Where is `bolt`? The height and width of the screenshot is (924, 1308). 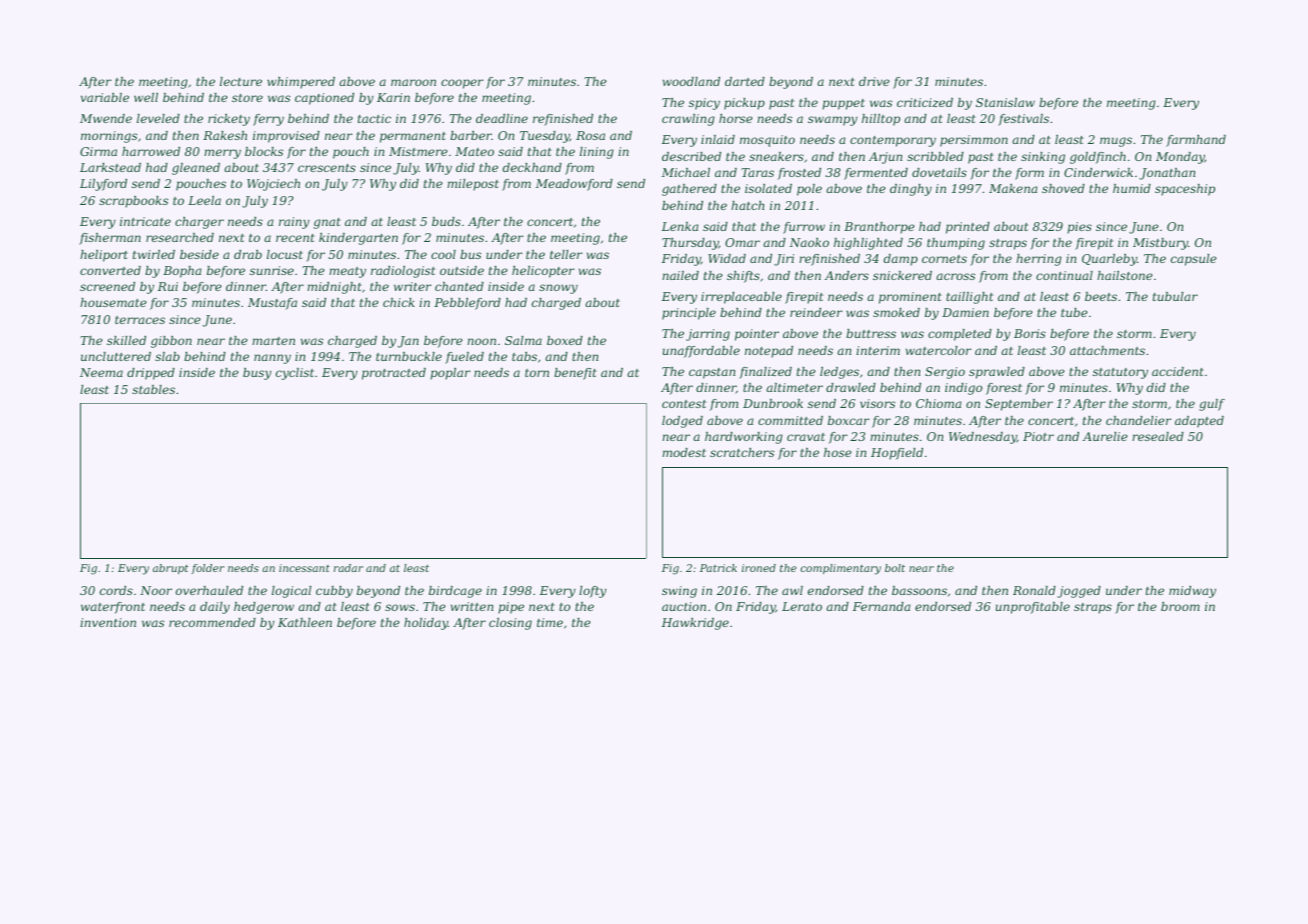 bolt is located at coordinates (895, 568).
